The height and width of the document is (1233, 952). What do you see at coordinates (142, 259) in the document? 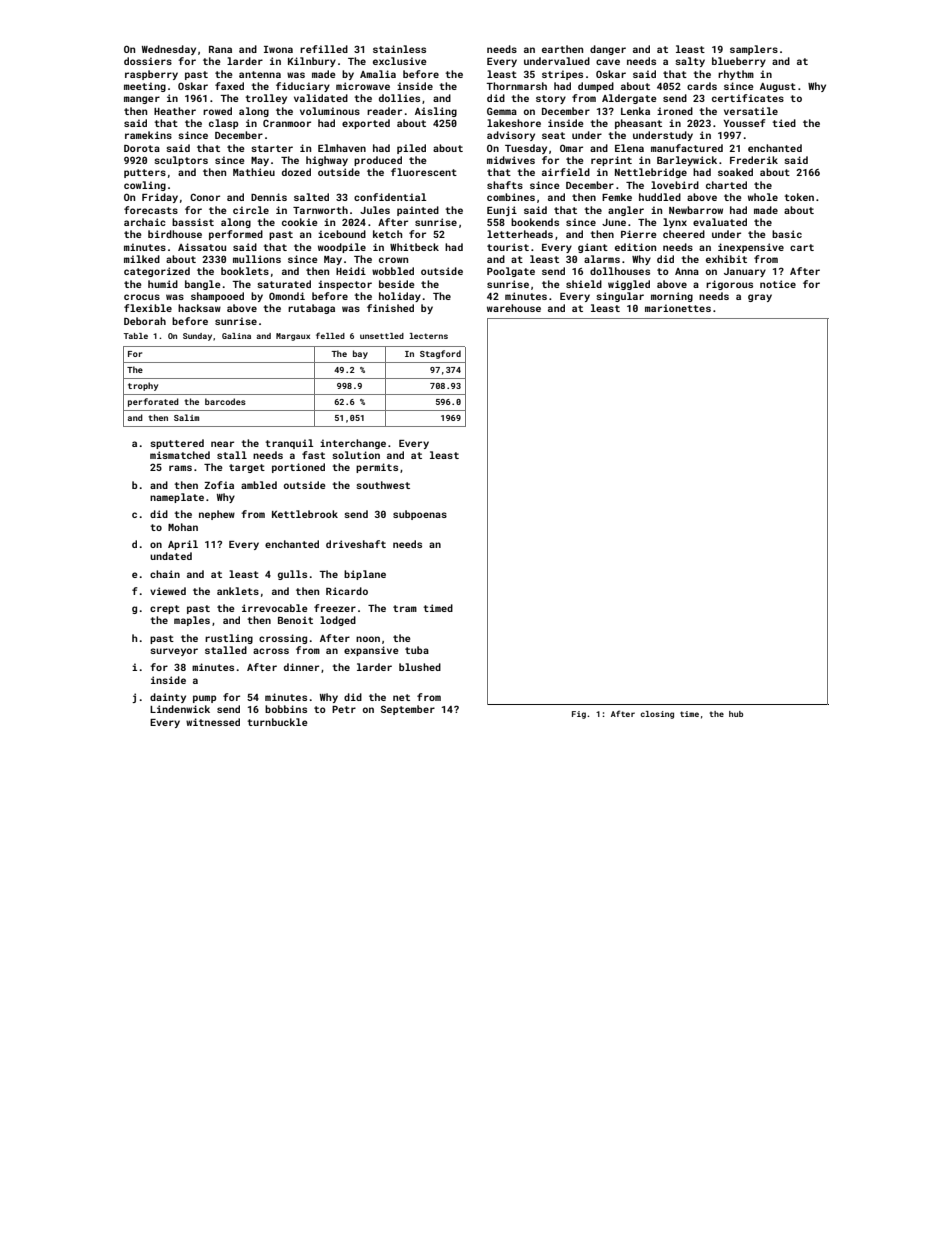
I see `milked` at bounding box center [142, 259].
